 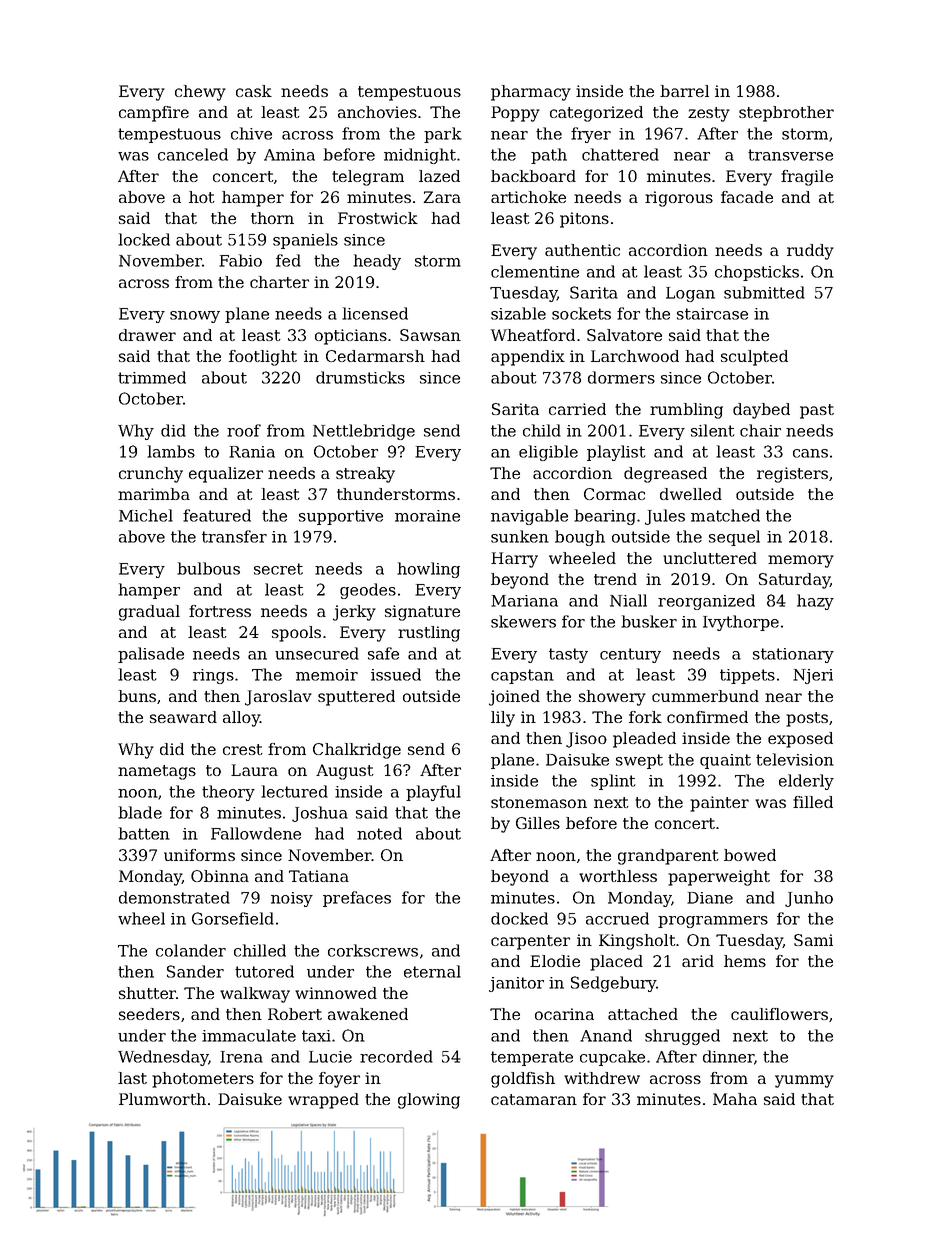 I want to click on accrued, so click(x=617, y=918).
